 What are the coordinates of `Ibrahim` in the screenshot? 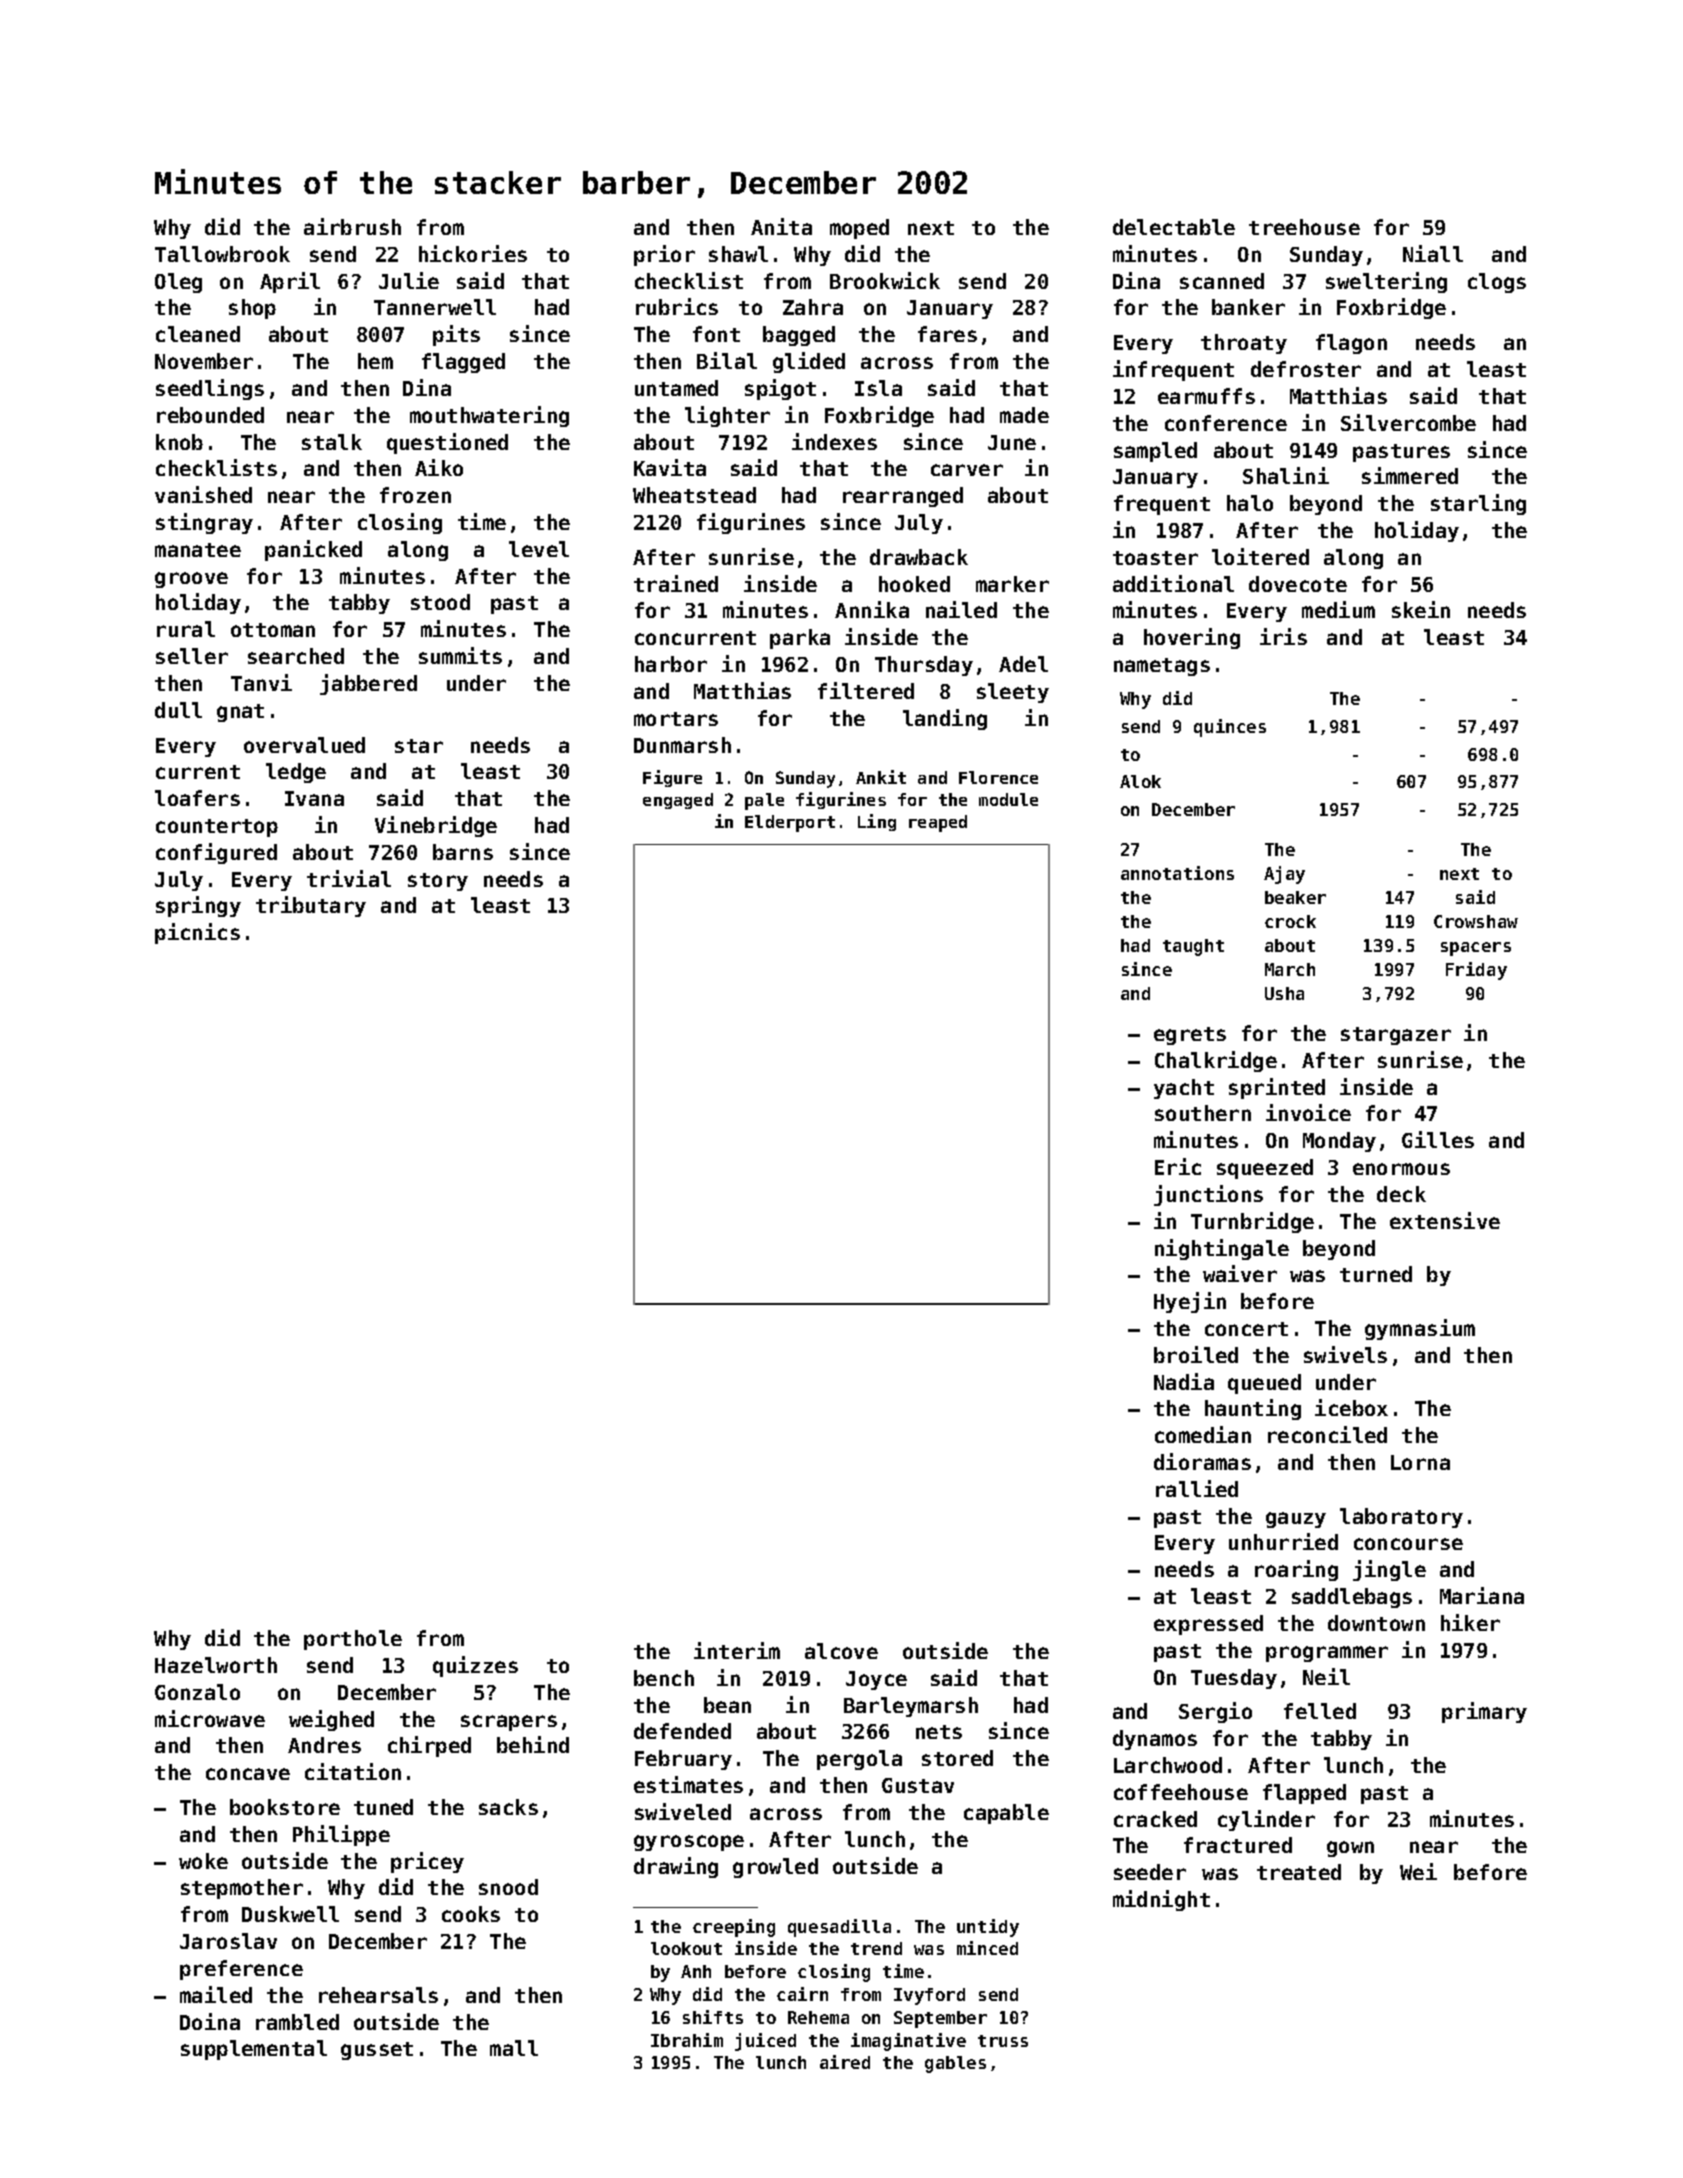 It's located at (687, 2040).
